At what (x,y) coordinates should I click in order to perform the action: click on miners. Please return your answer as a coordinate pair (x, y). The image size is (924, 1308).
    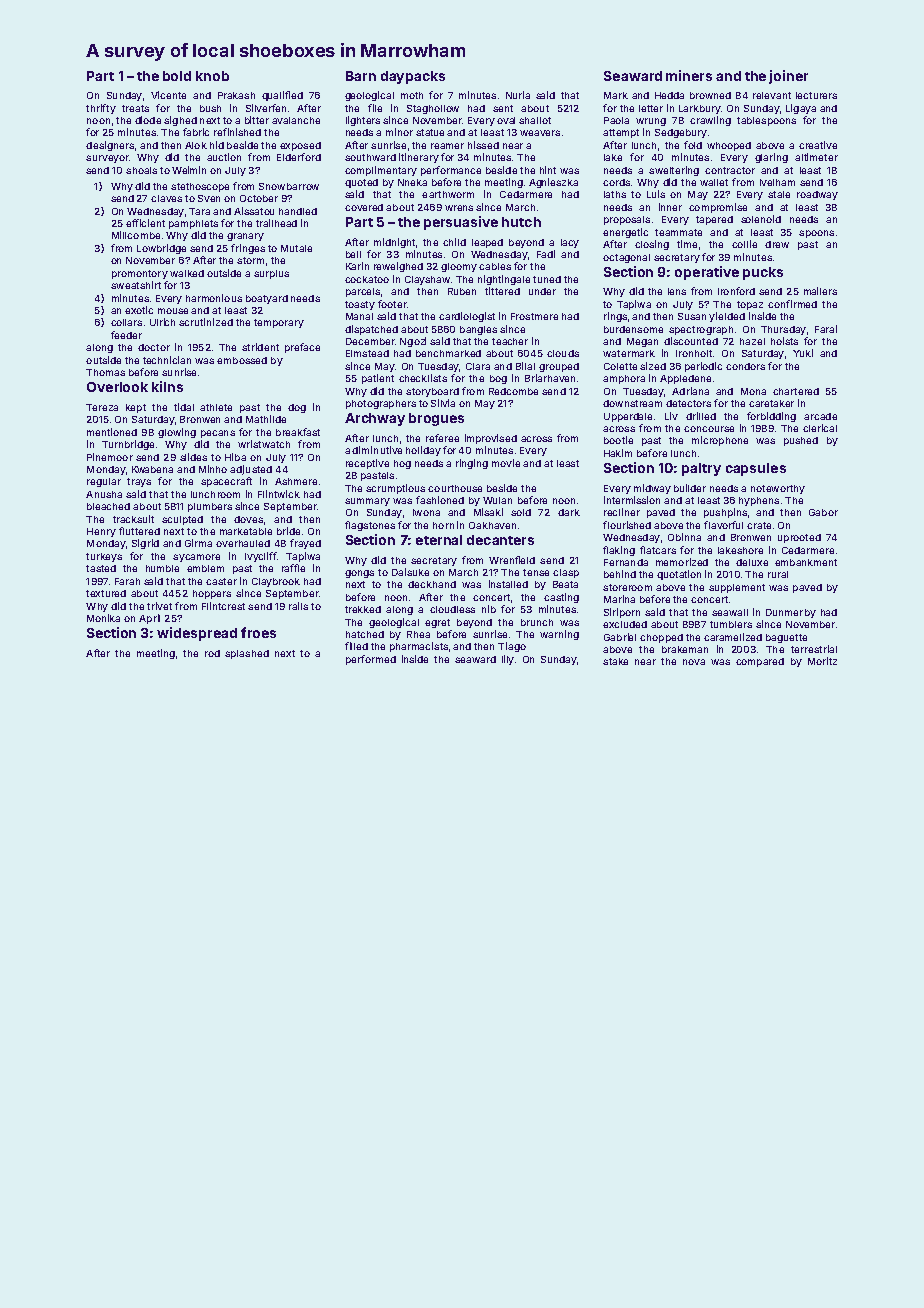
    Looking at the image, I should click on (689, 75).
